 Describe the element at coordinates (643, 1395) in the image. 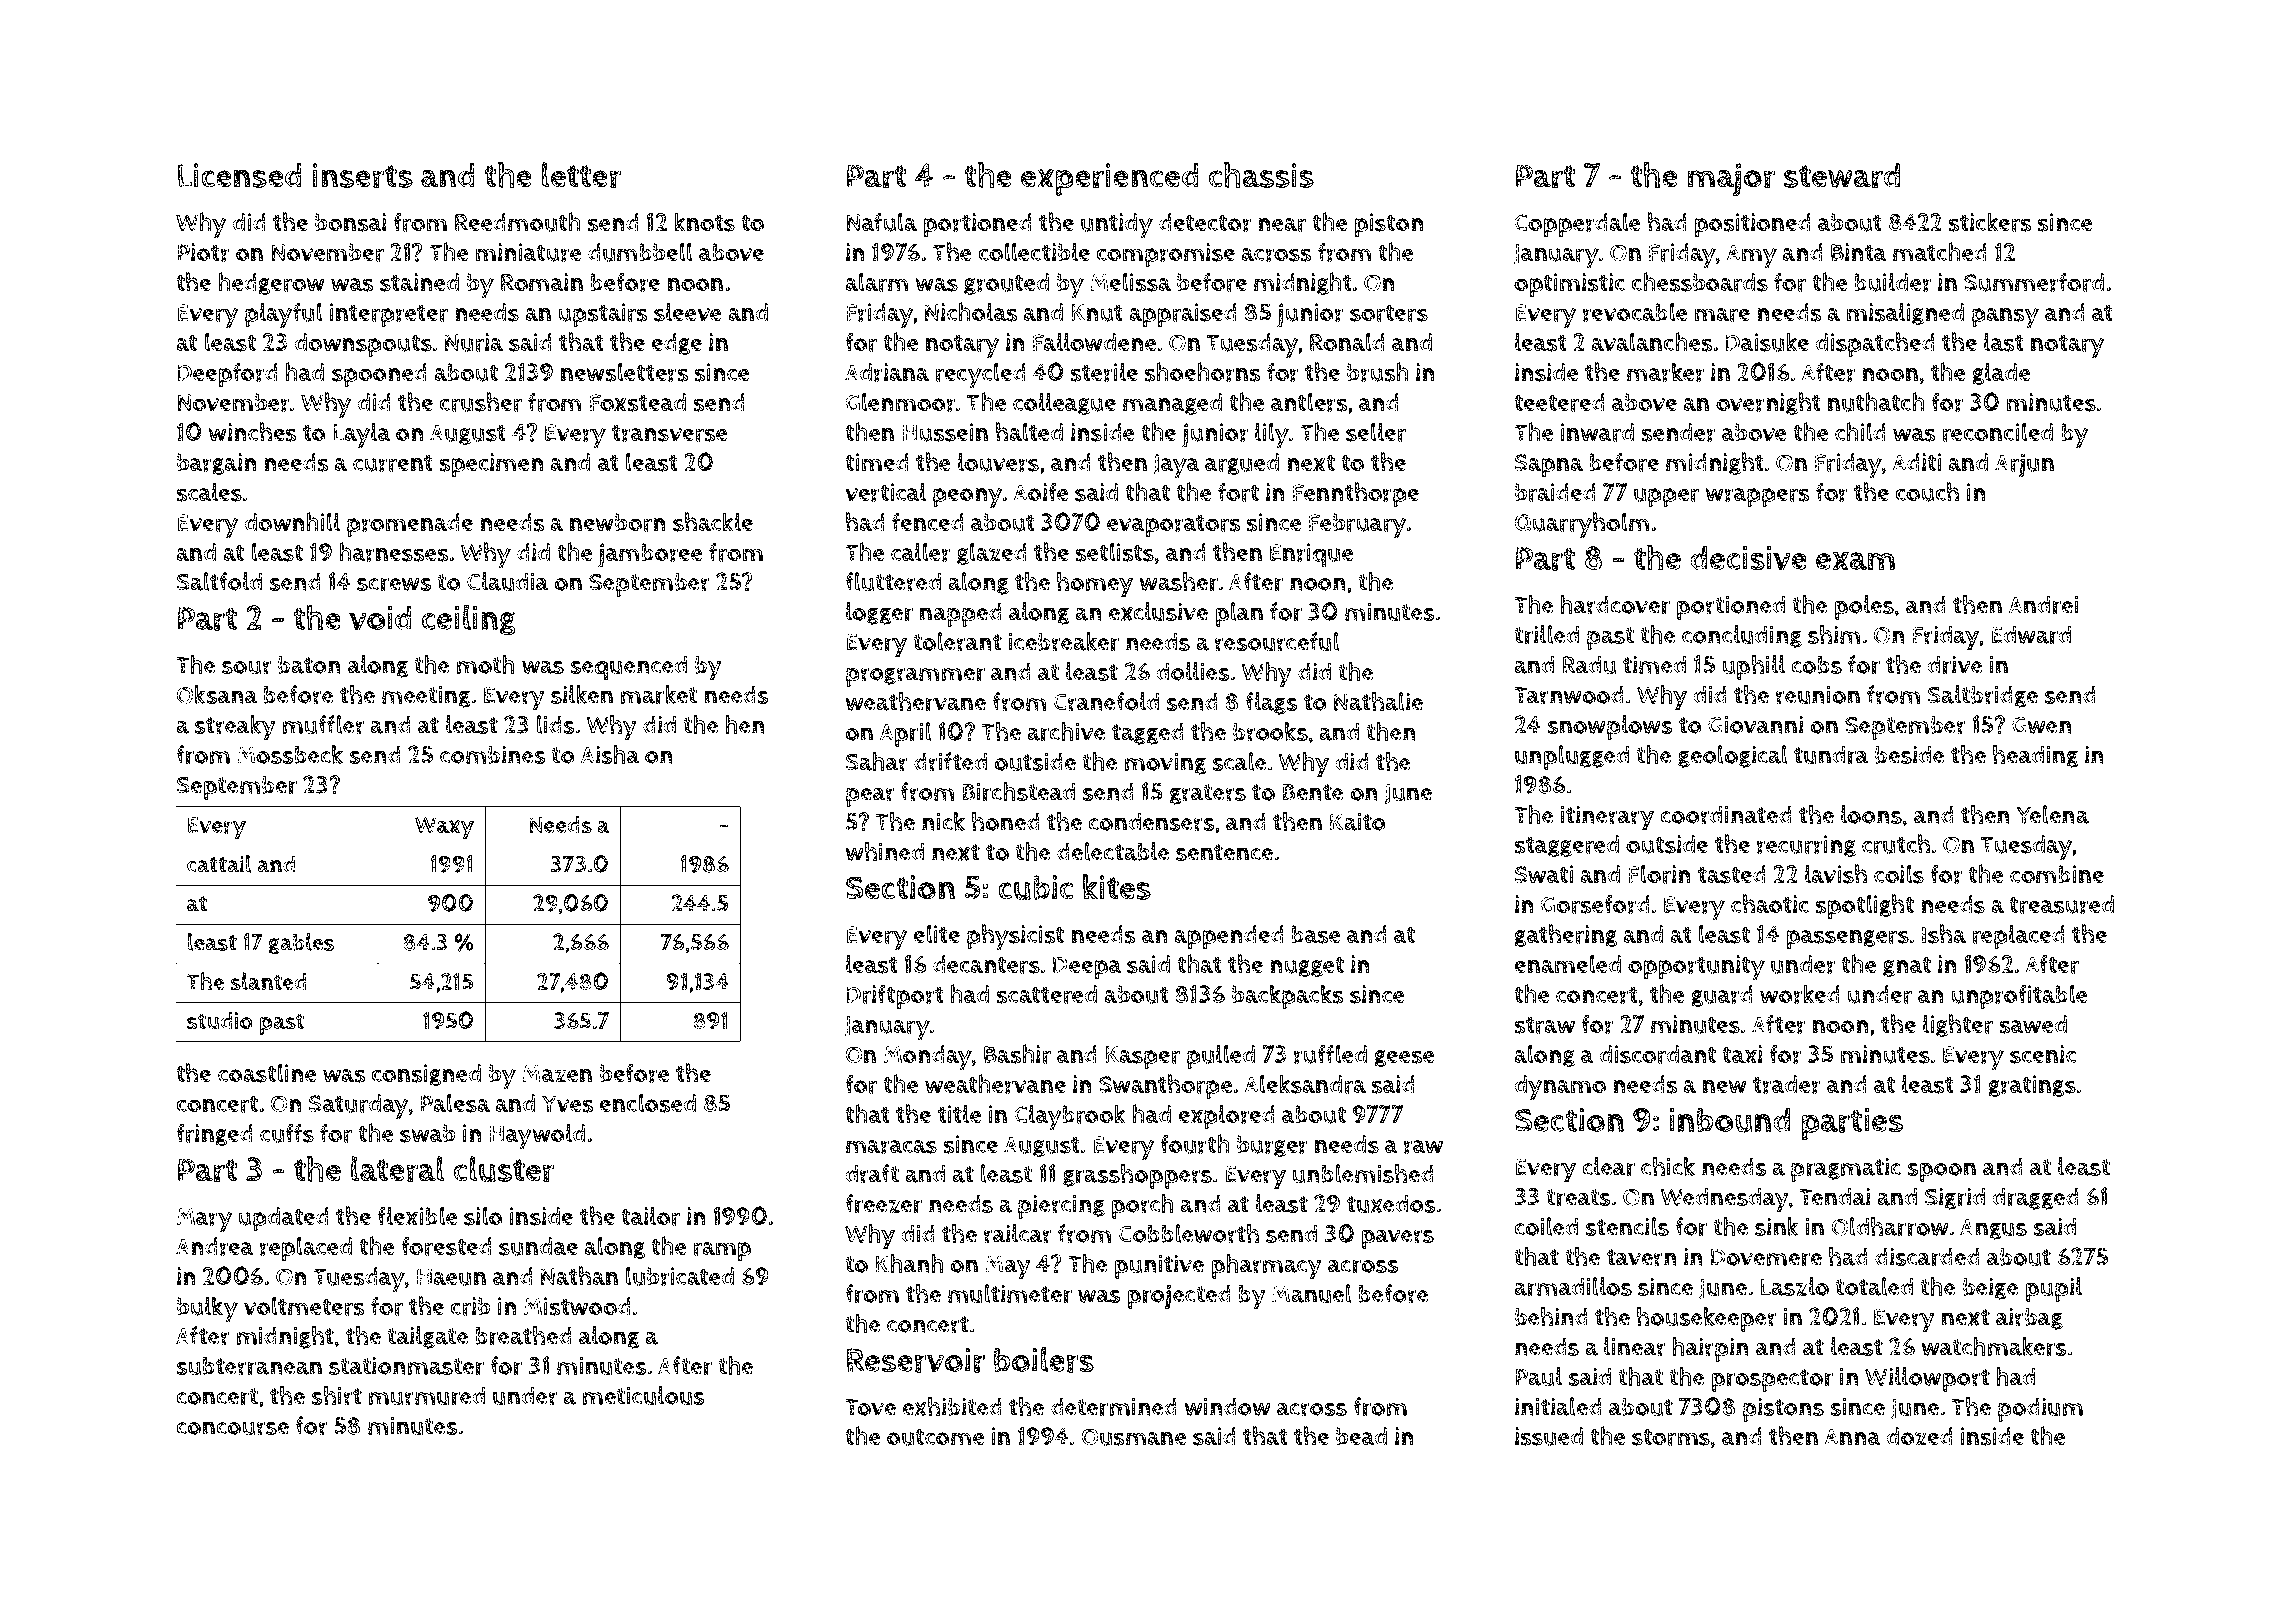

I see `meticulous` at that location.
